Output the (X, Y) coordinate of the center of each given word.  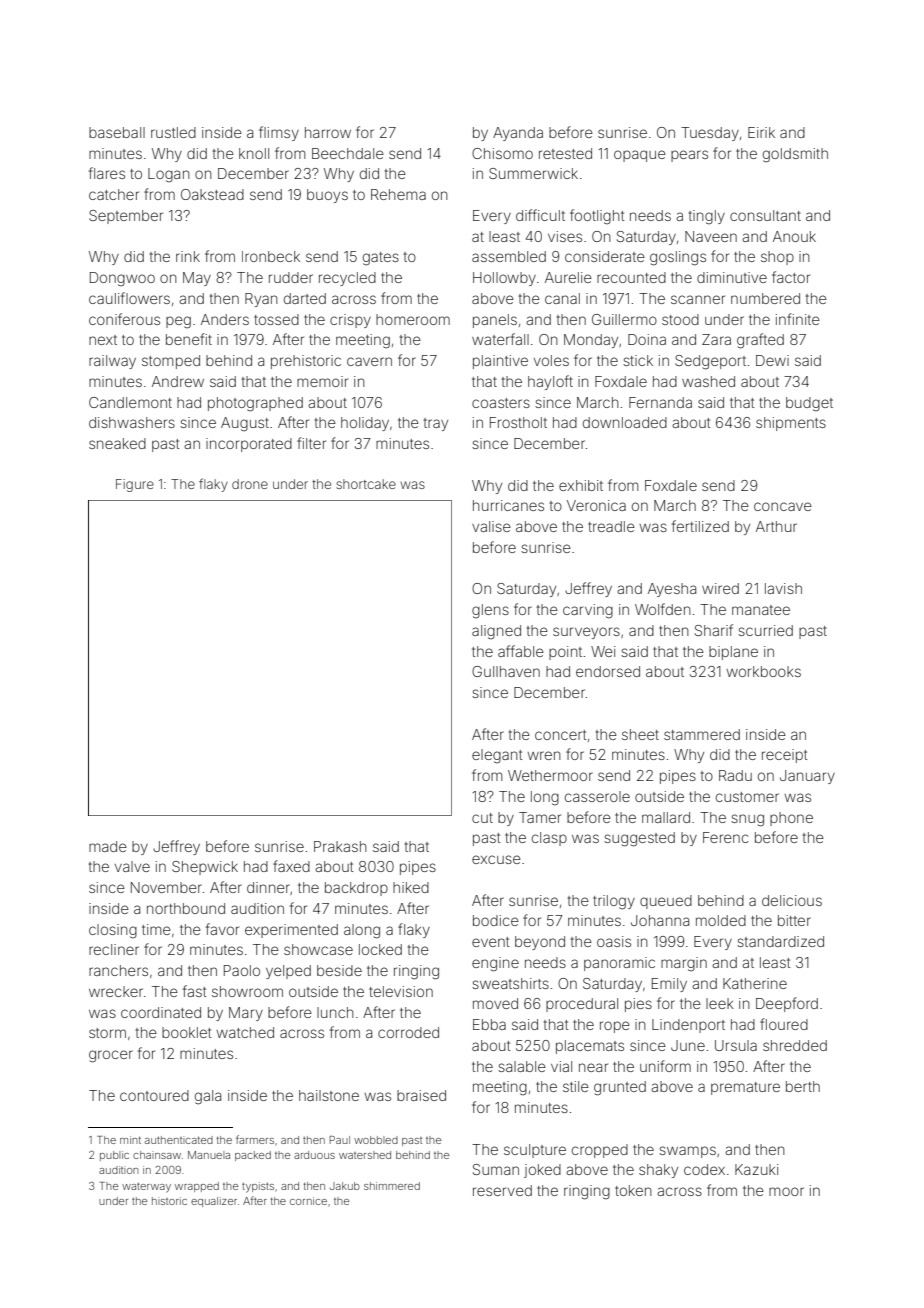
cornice (308, 1201)
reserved (502, 1190)
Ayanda (518, 134)
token (633, 1190)
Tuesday (710, 134)
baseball (117, 132)
